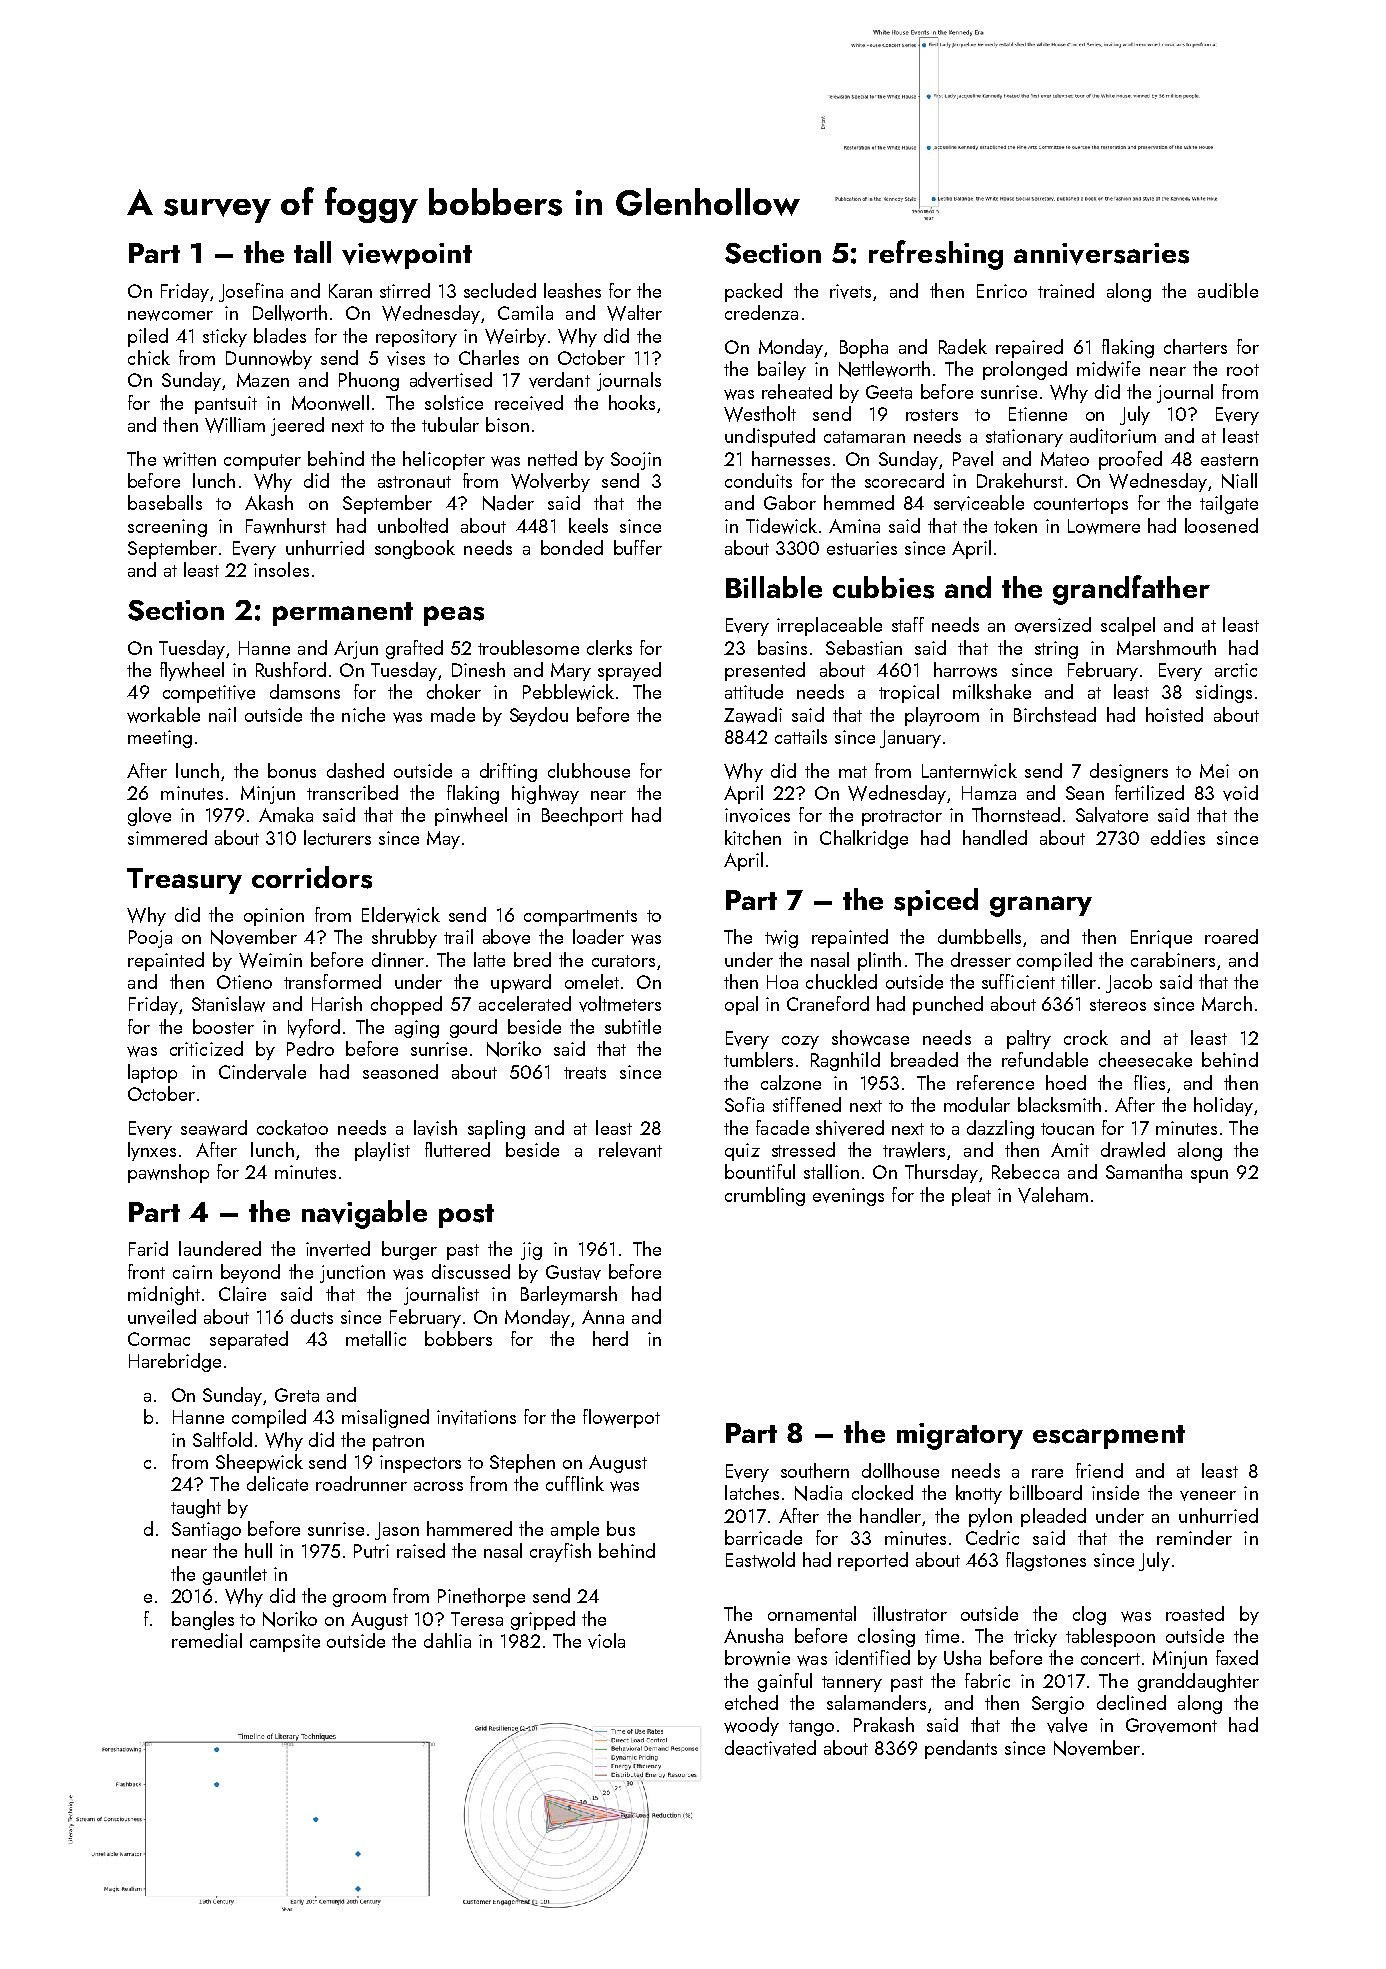  Describe the element at coordinates (150, 939) in the screenshot. I see `Pooja` at that location.
